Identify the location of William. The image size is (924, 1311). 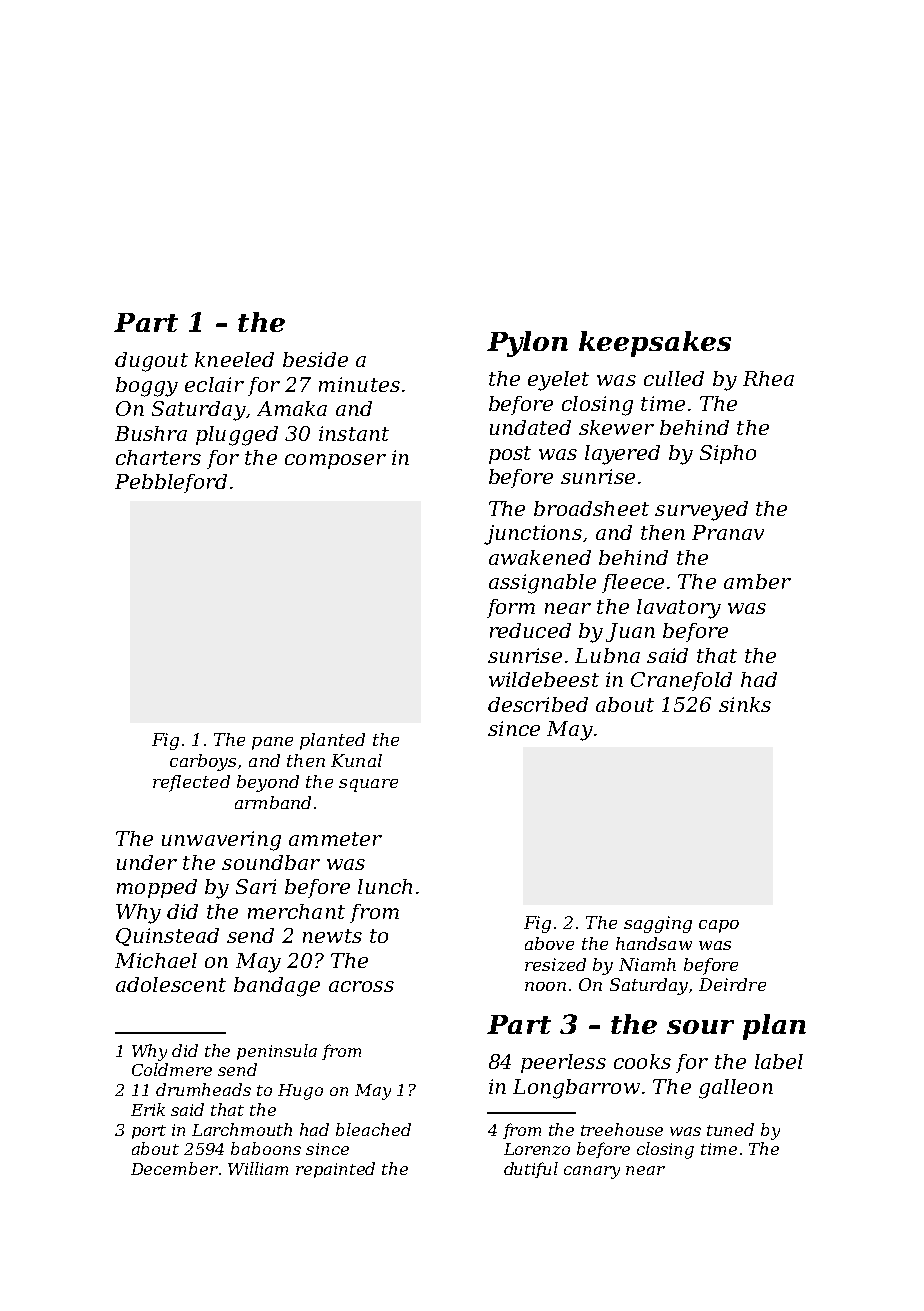
(258, 1168).
